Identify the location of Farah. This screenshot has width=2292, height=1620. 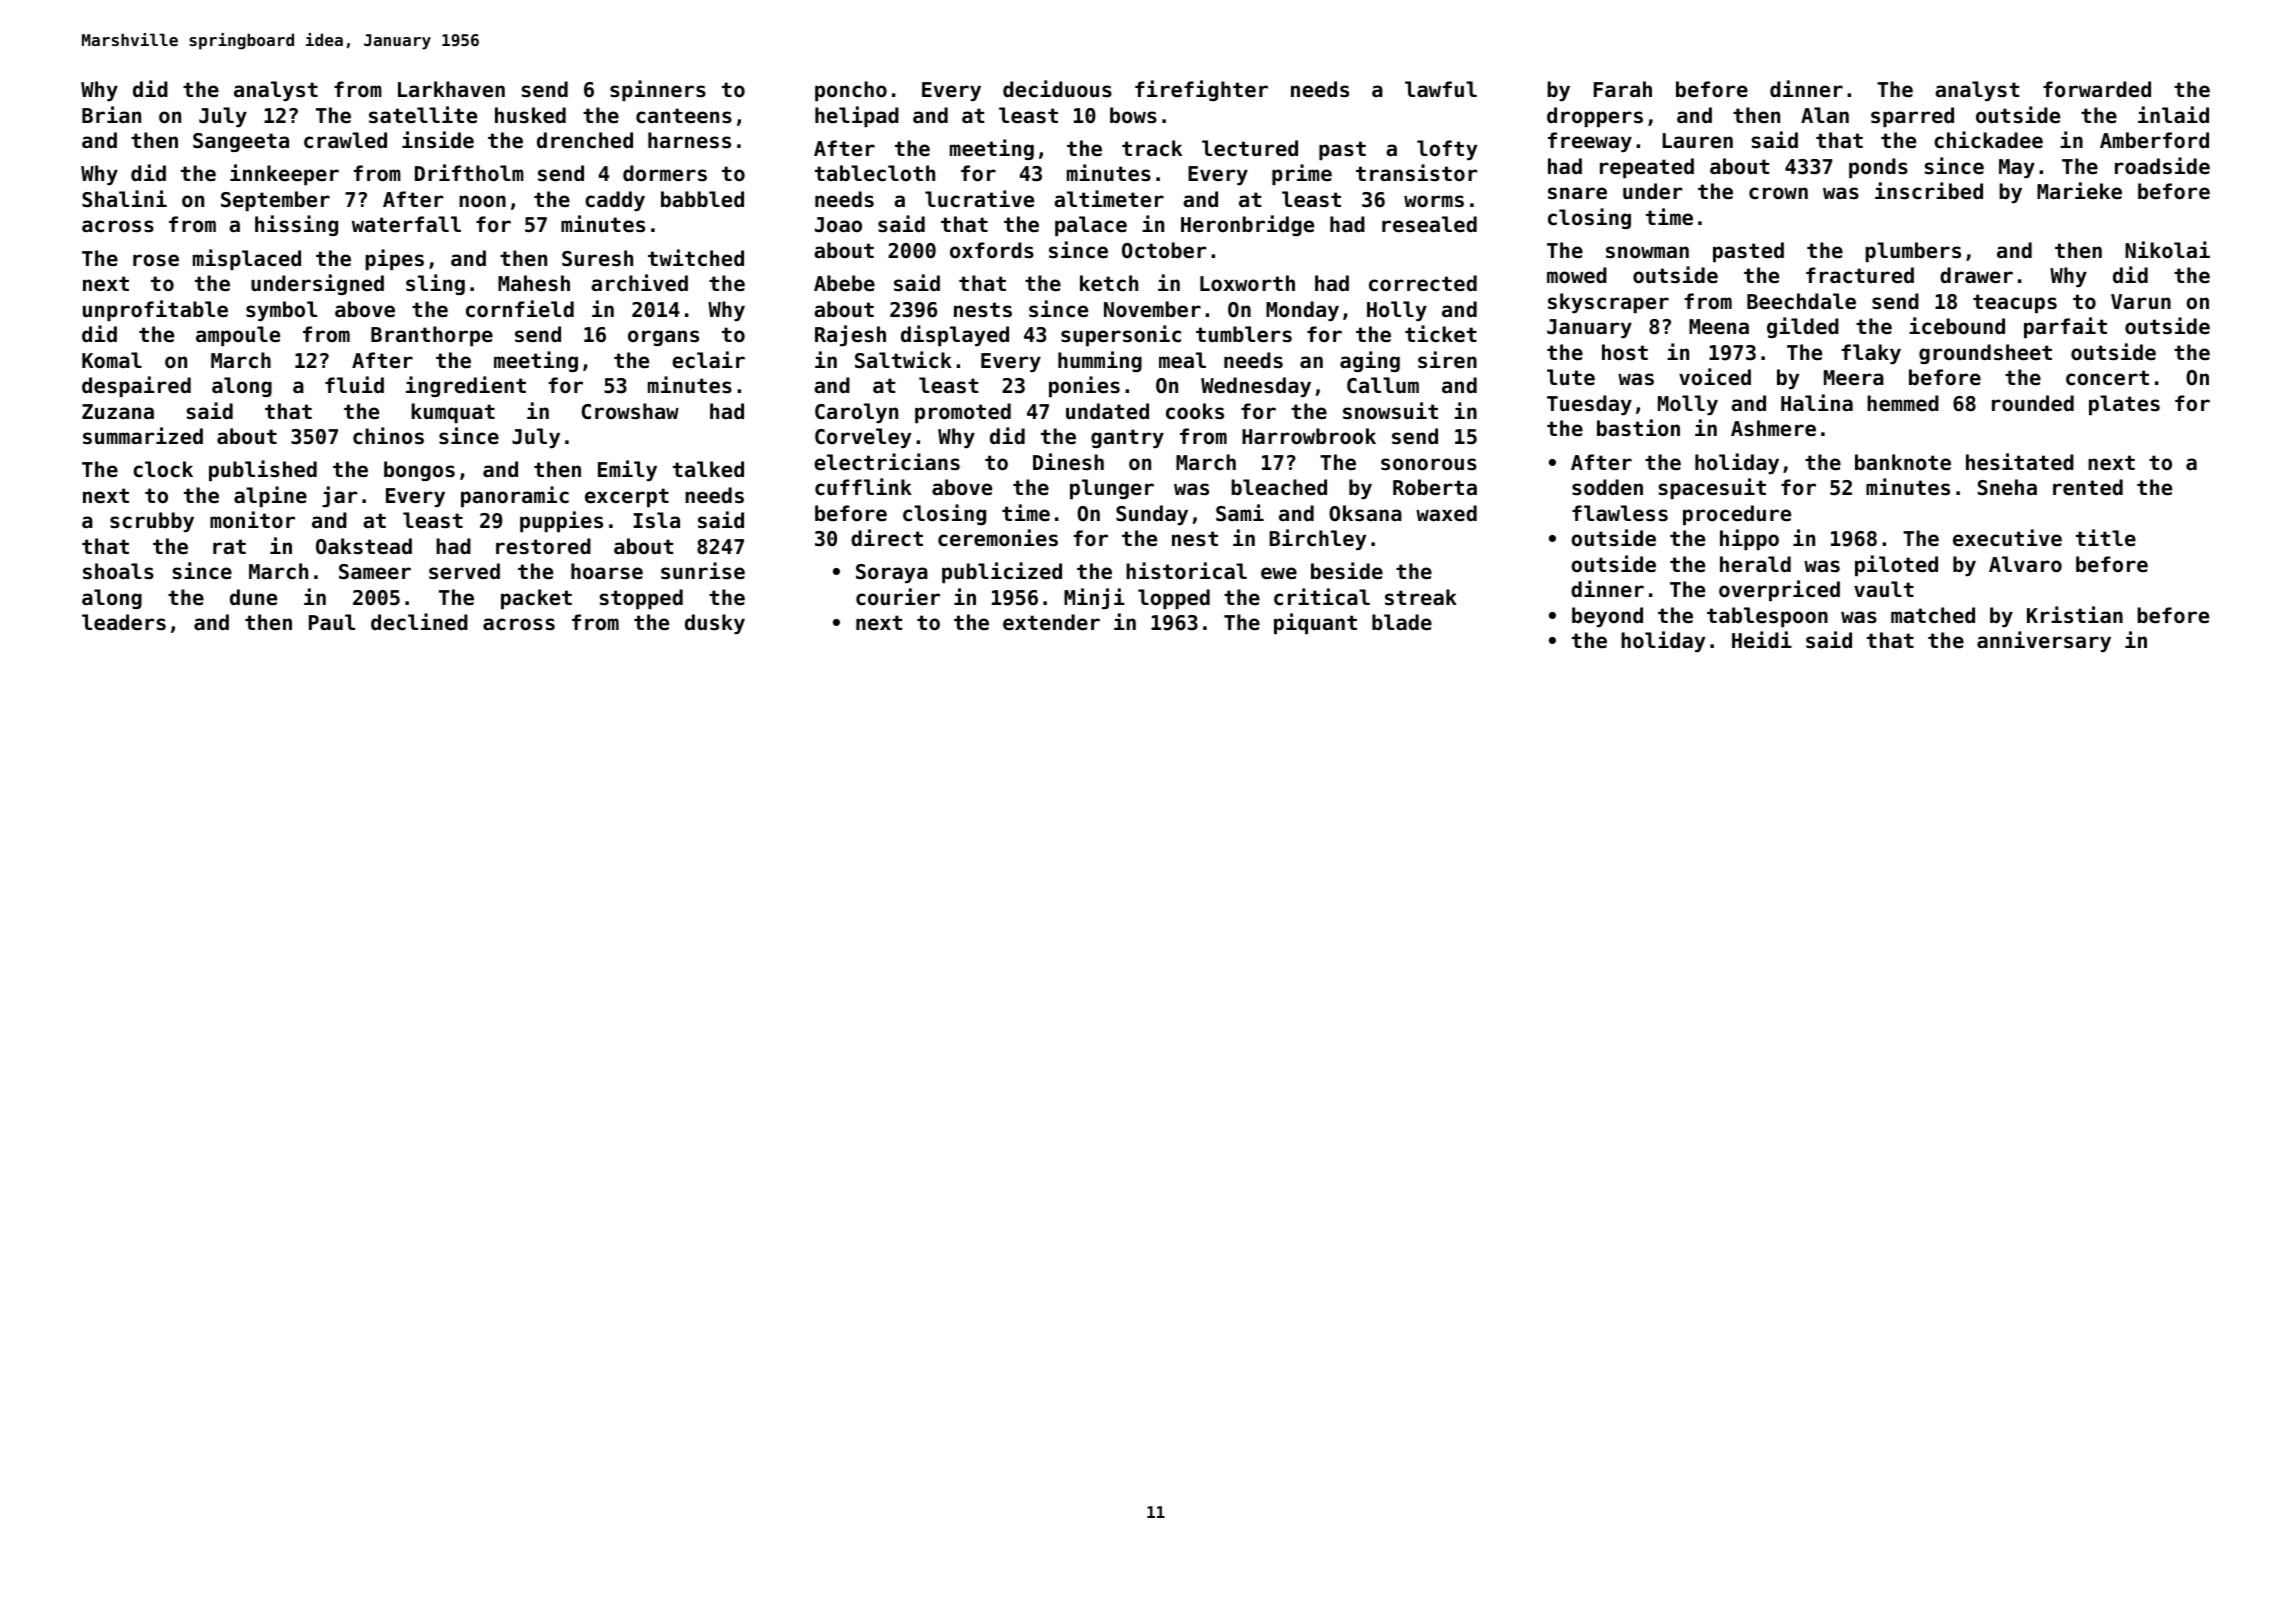
(1623, 89).
